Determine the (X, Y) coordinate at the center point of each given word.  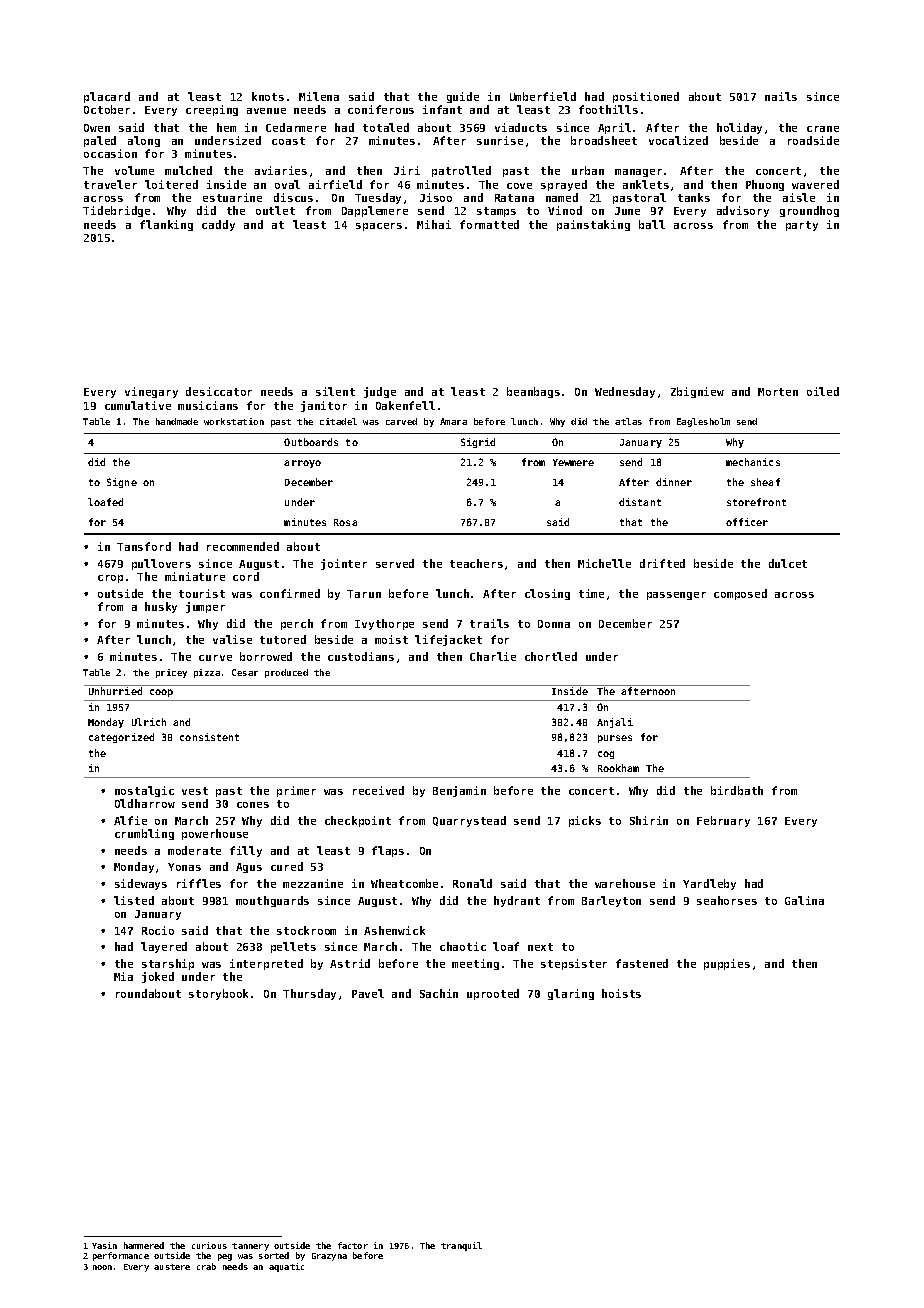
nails (781, 96)
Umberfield (543, 96)
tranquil (461, 1246)
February (723, 821)
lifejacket (448, 640)
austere (172, 1267)
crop (110, 579)
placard (107, 97)
